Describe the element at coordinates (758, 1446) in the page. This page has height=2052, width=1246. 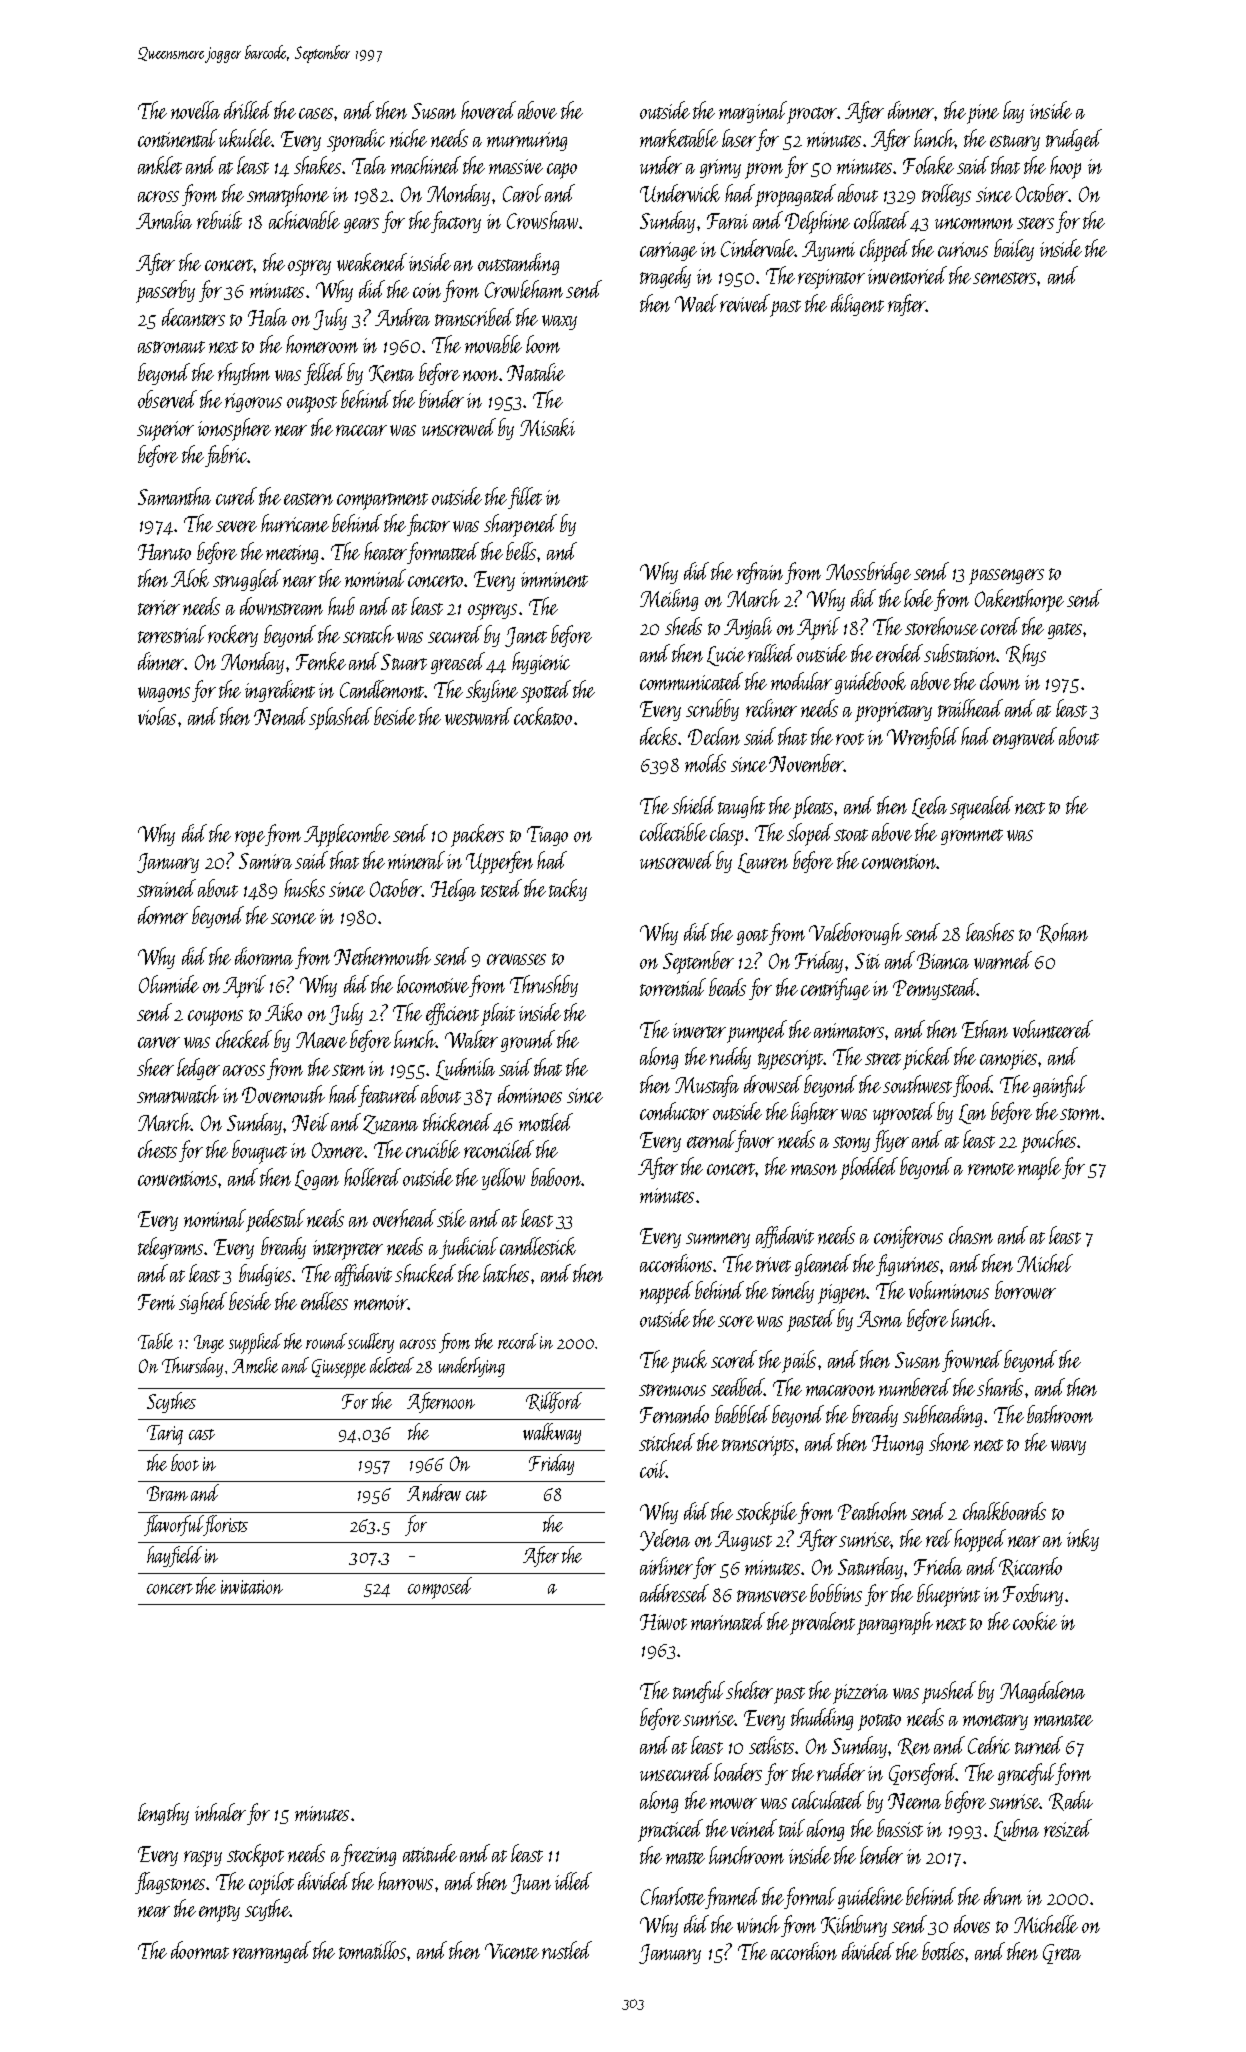
I see `transcripts` at that location.
